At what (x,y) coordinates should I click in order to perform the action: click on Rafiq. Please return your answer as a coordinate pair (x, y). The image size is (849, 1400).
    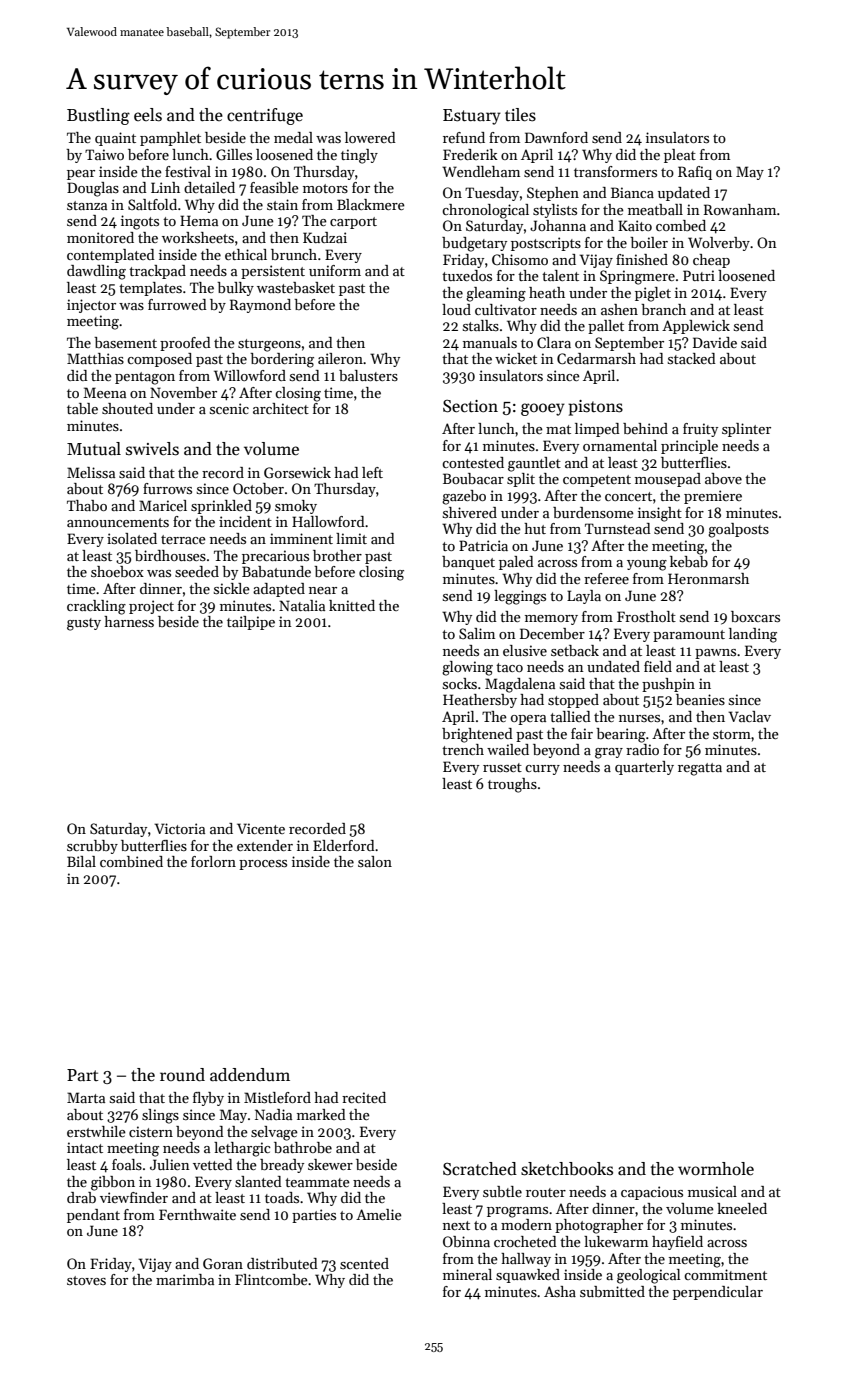
    Looking at the image, I should click on (695, 173).
